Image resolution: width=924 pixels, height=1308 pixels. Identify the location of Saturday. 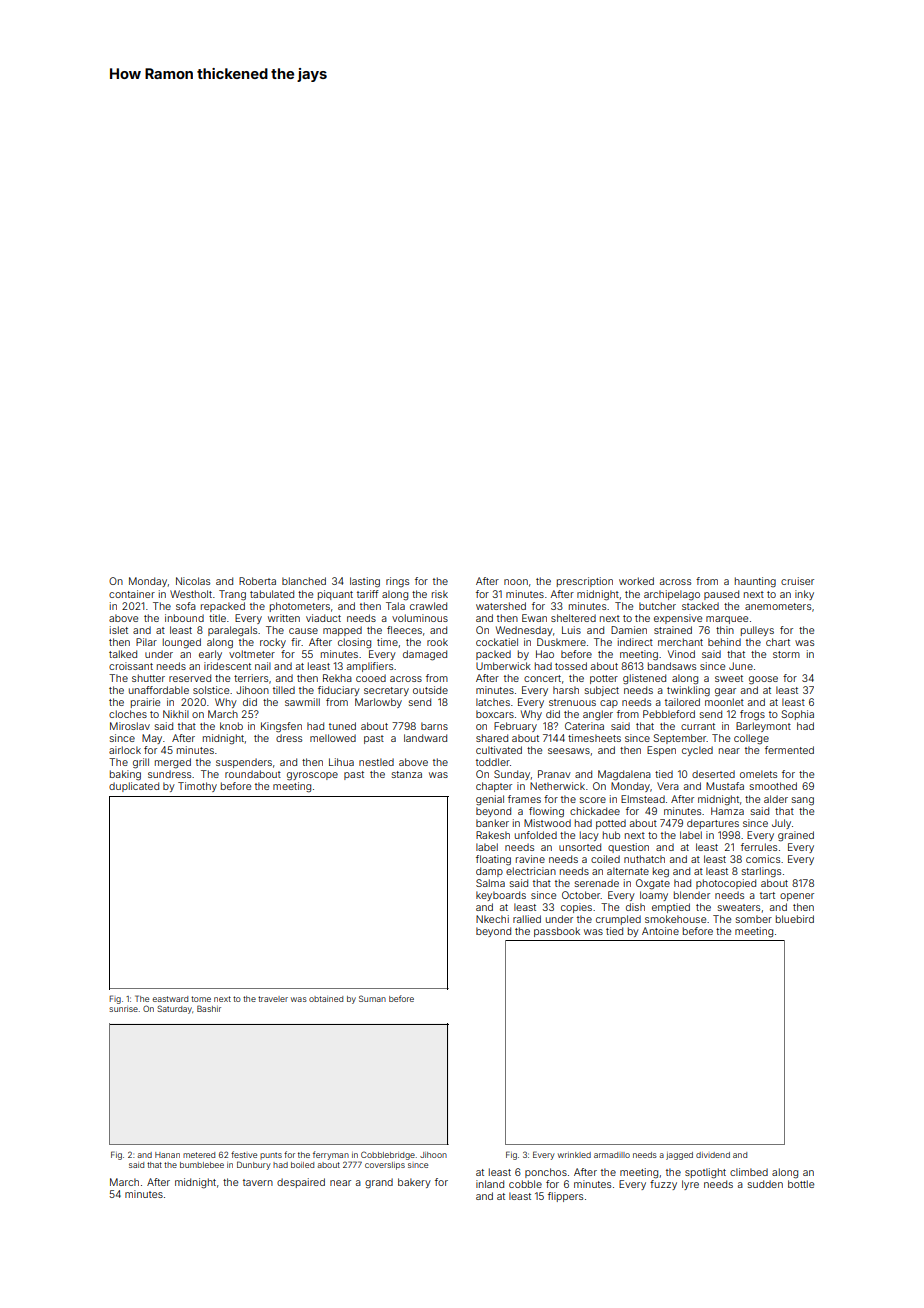
(174, 1009).
